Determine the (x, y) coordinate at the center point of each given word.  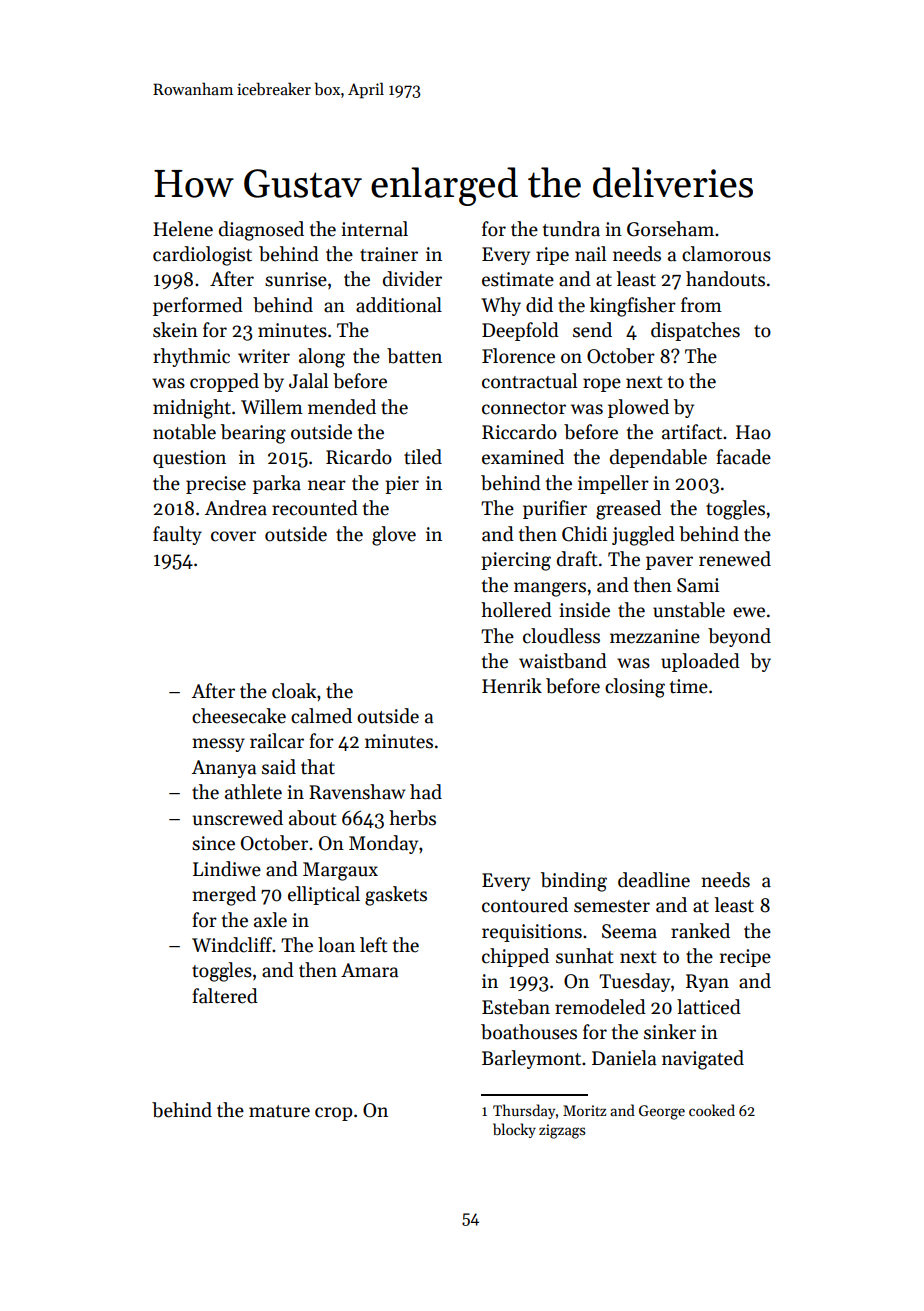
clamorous (726, 254)
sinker (670, 1032)
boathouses (529, 1032)
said (279, 767)
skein (175, 330)
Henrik (512, 686)
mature (279, 1111)
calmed (321, 716)
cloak (294, 691)
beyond (739, 637)
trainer (389, 254)
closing (635, 688)
